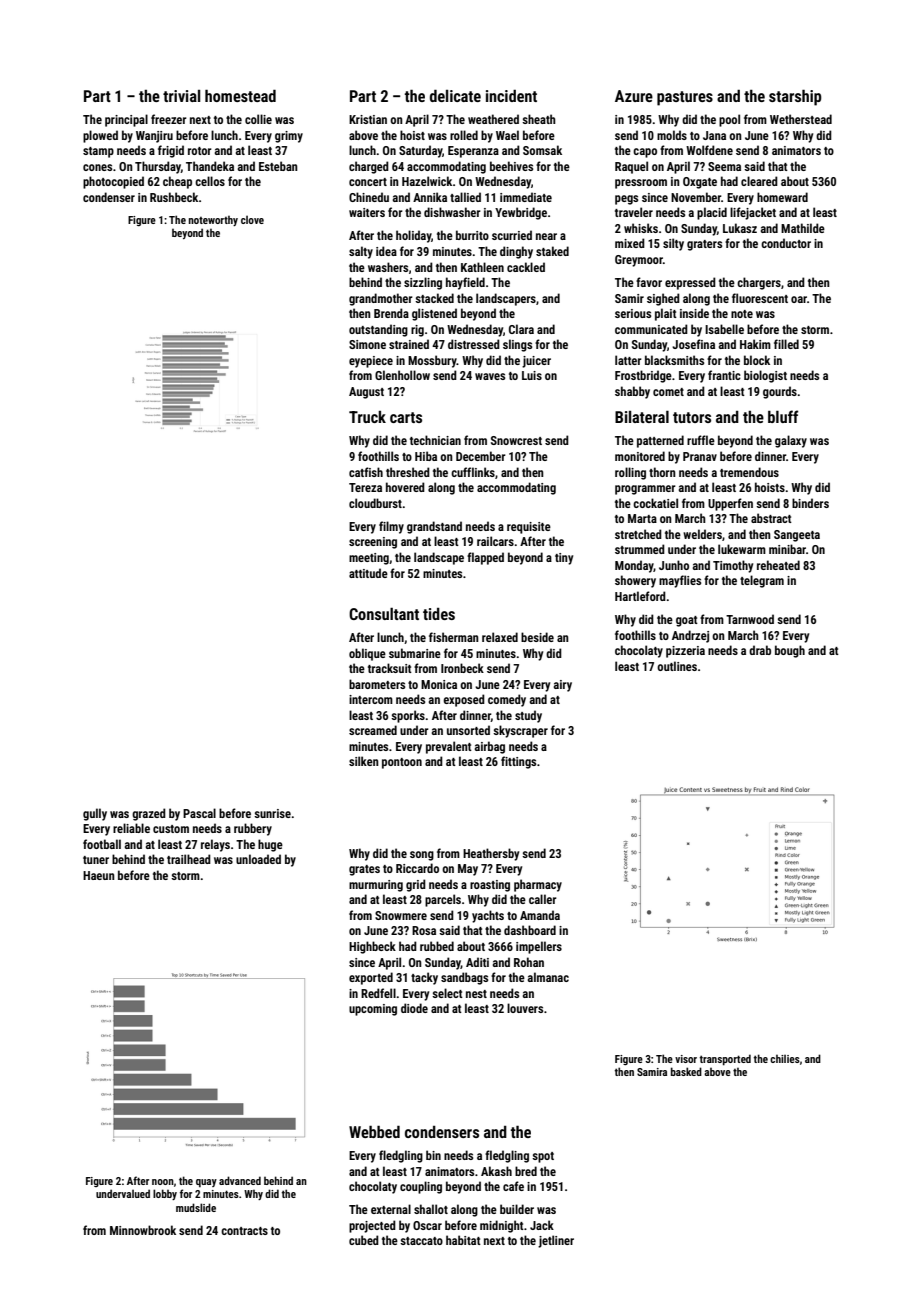 This screenshot has width=924, height=1308. Describe the element at coordinates (163, 1182) in the screenshot. I see `noon` at that location.
